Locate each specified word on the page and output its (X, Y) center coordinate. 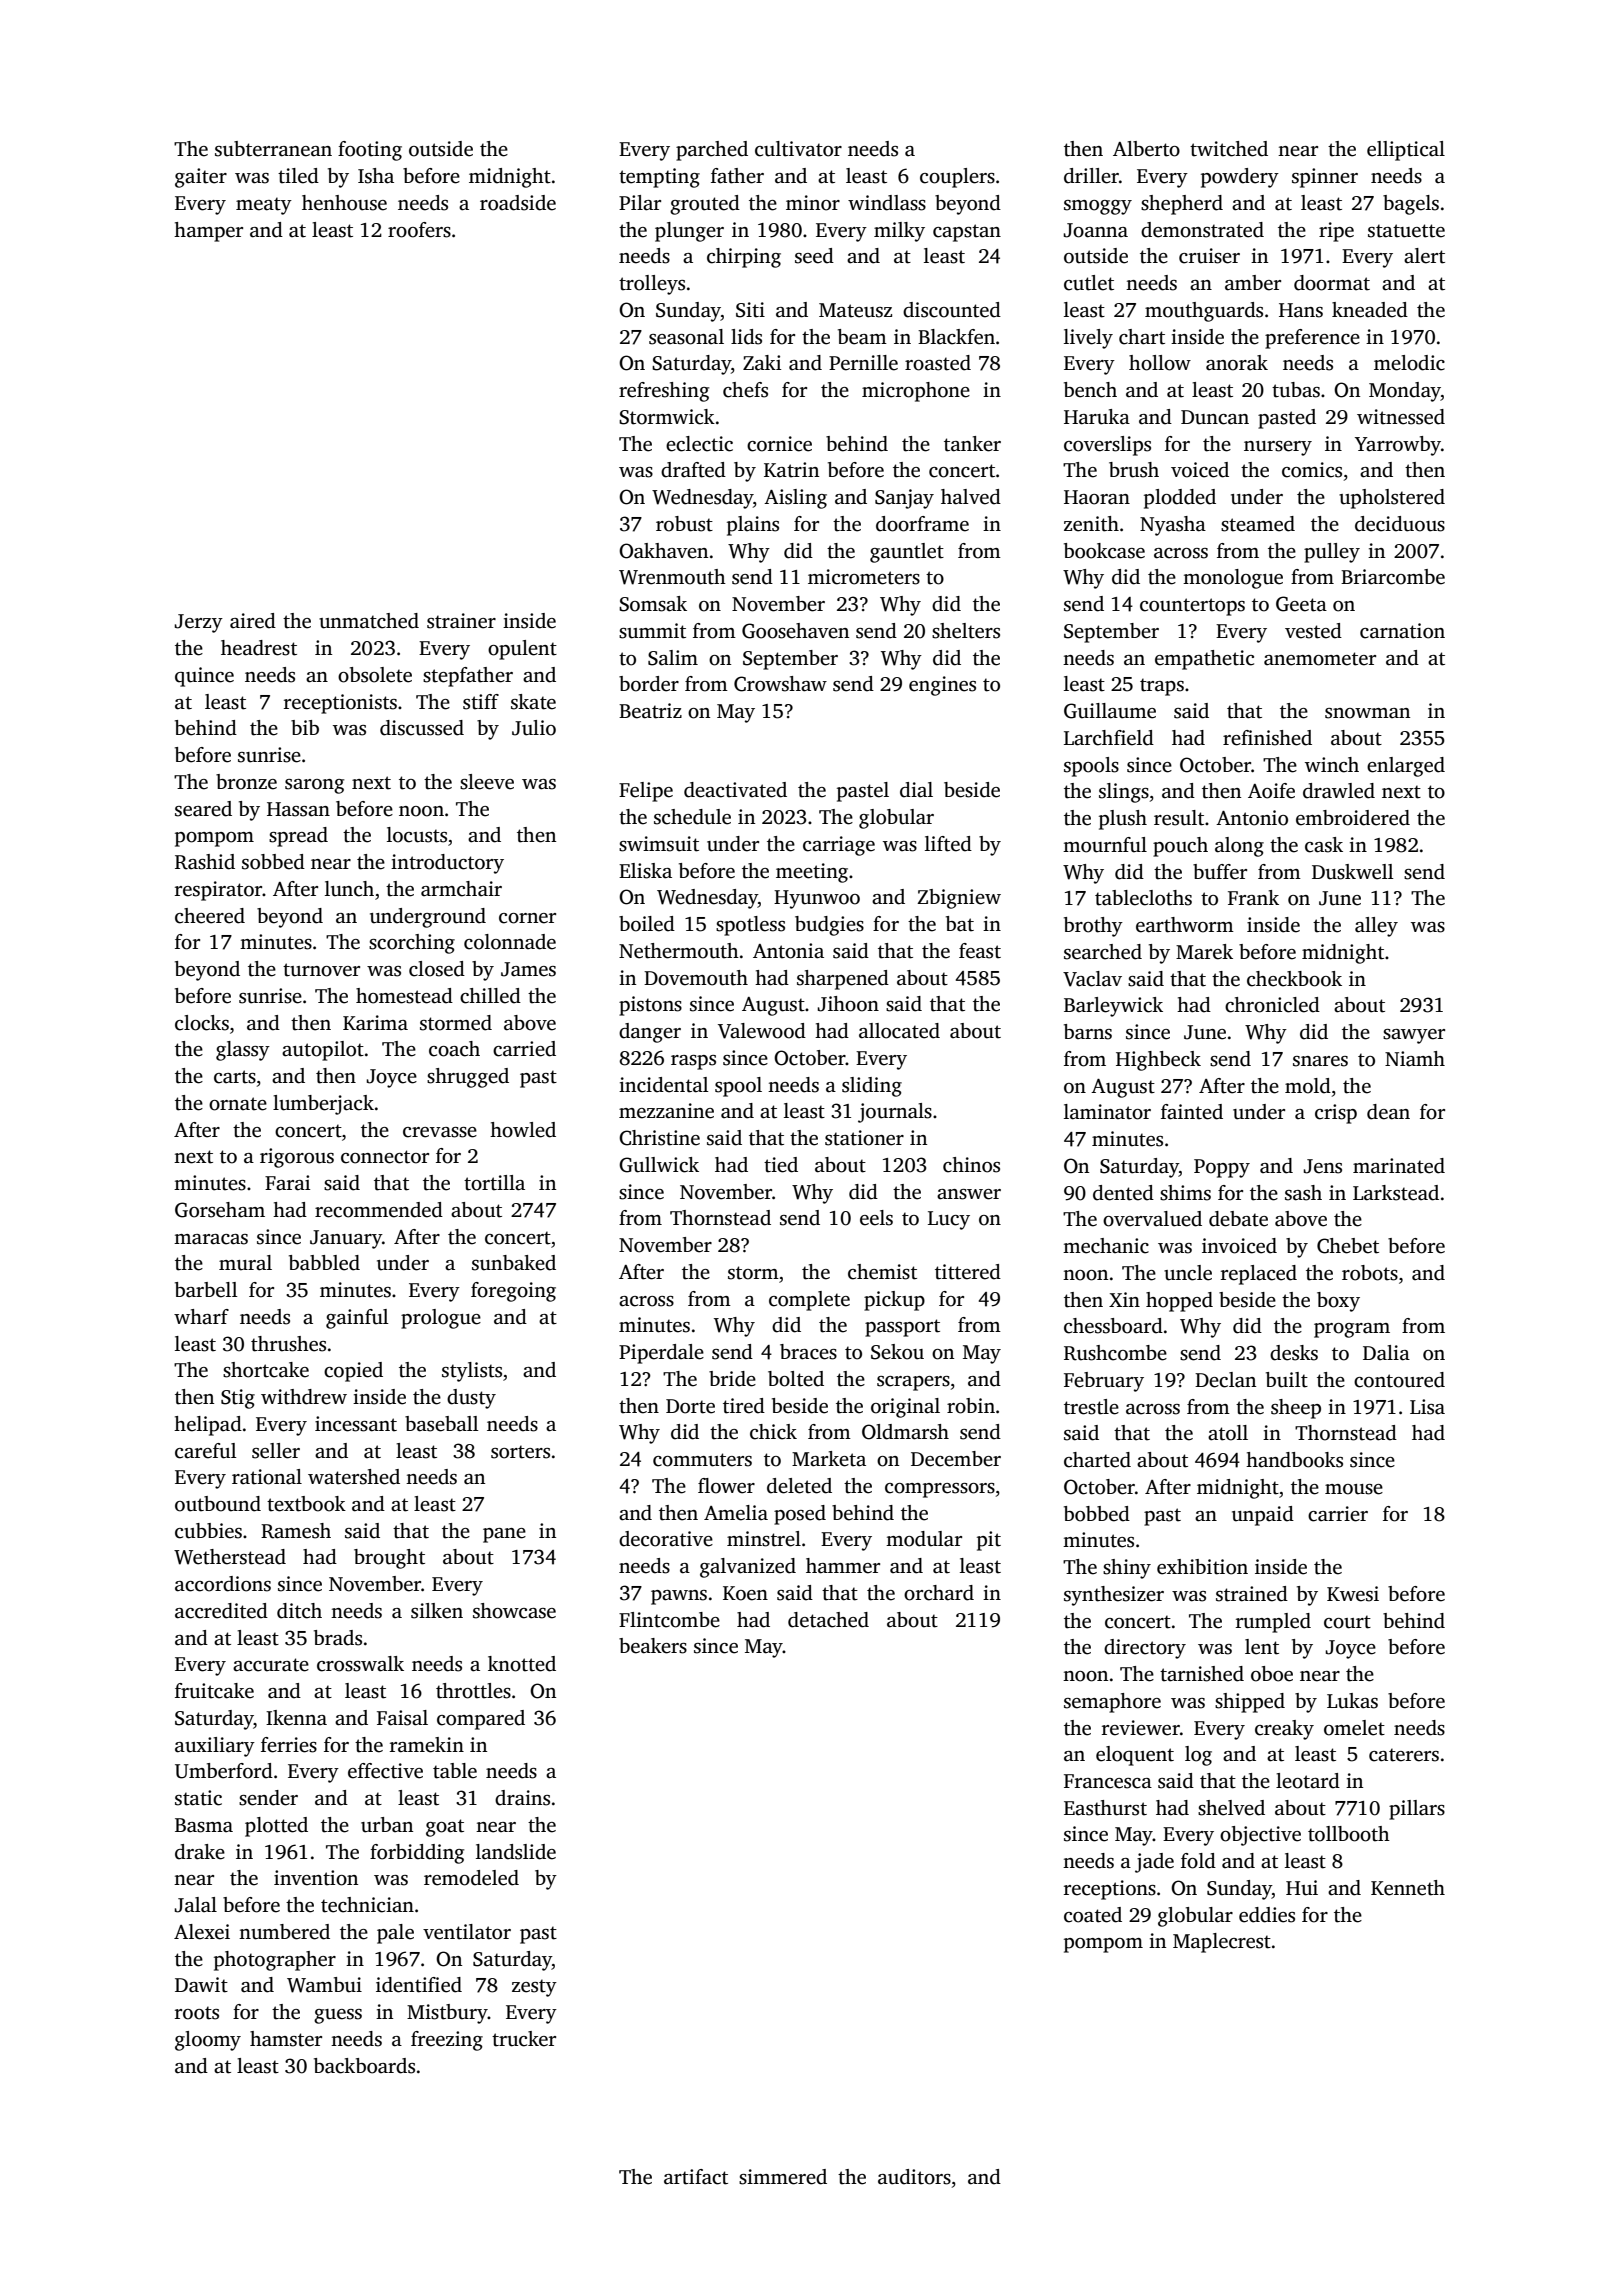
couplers (957, 178)
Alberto (1146, 149)
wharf (201, 1317)
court (1347, 1622)
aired (253, 621)
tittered (968, 1272)
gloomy (208, 2041)
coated (1093, 1915)
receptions (1110, 1890)
